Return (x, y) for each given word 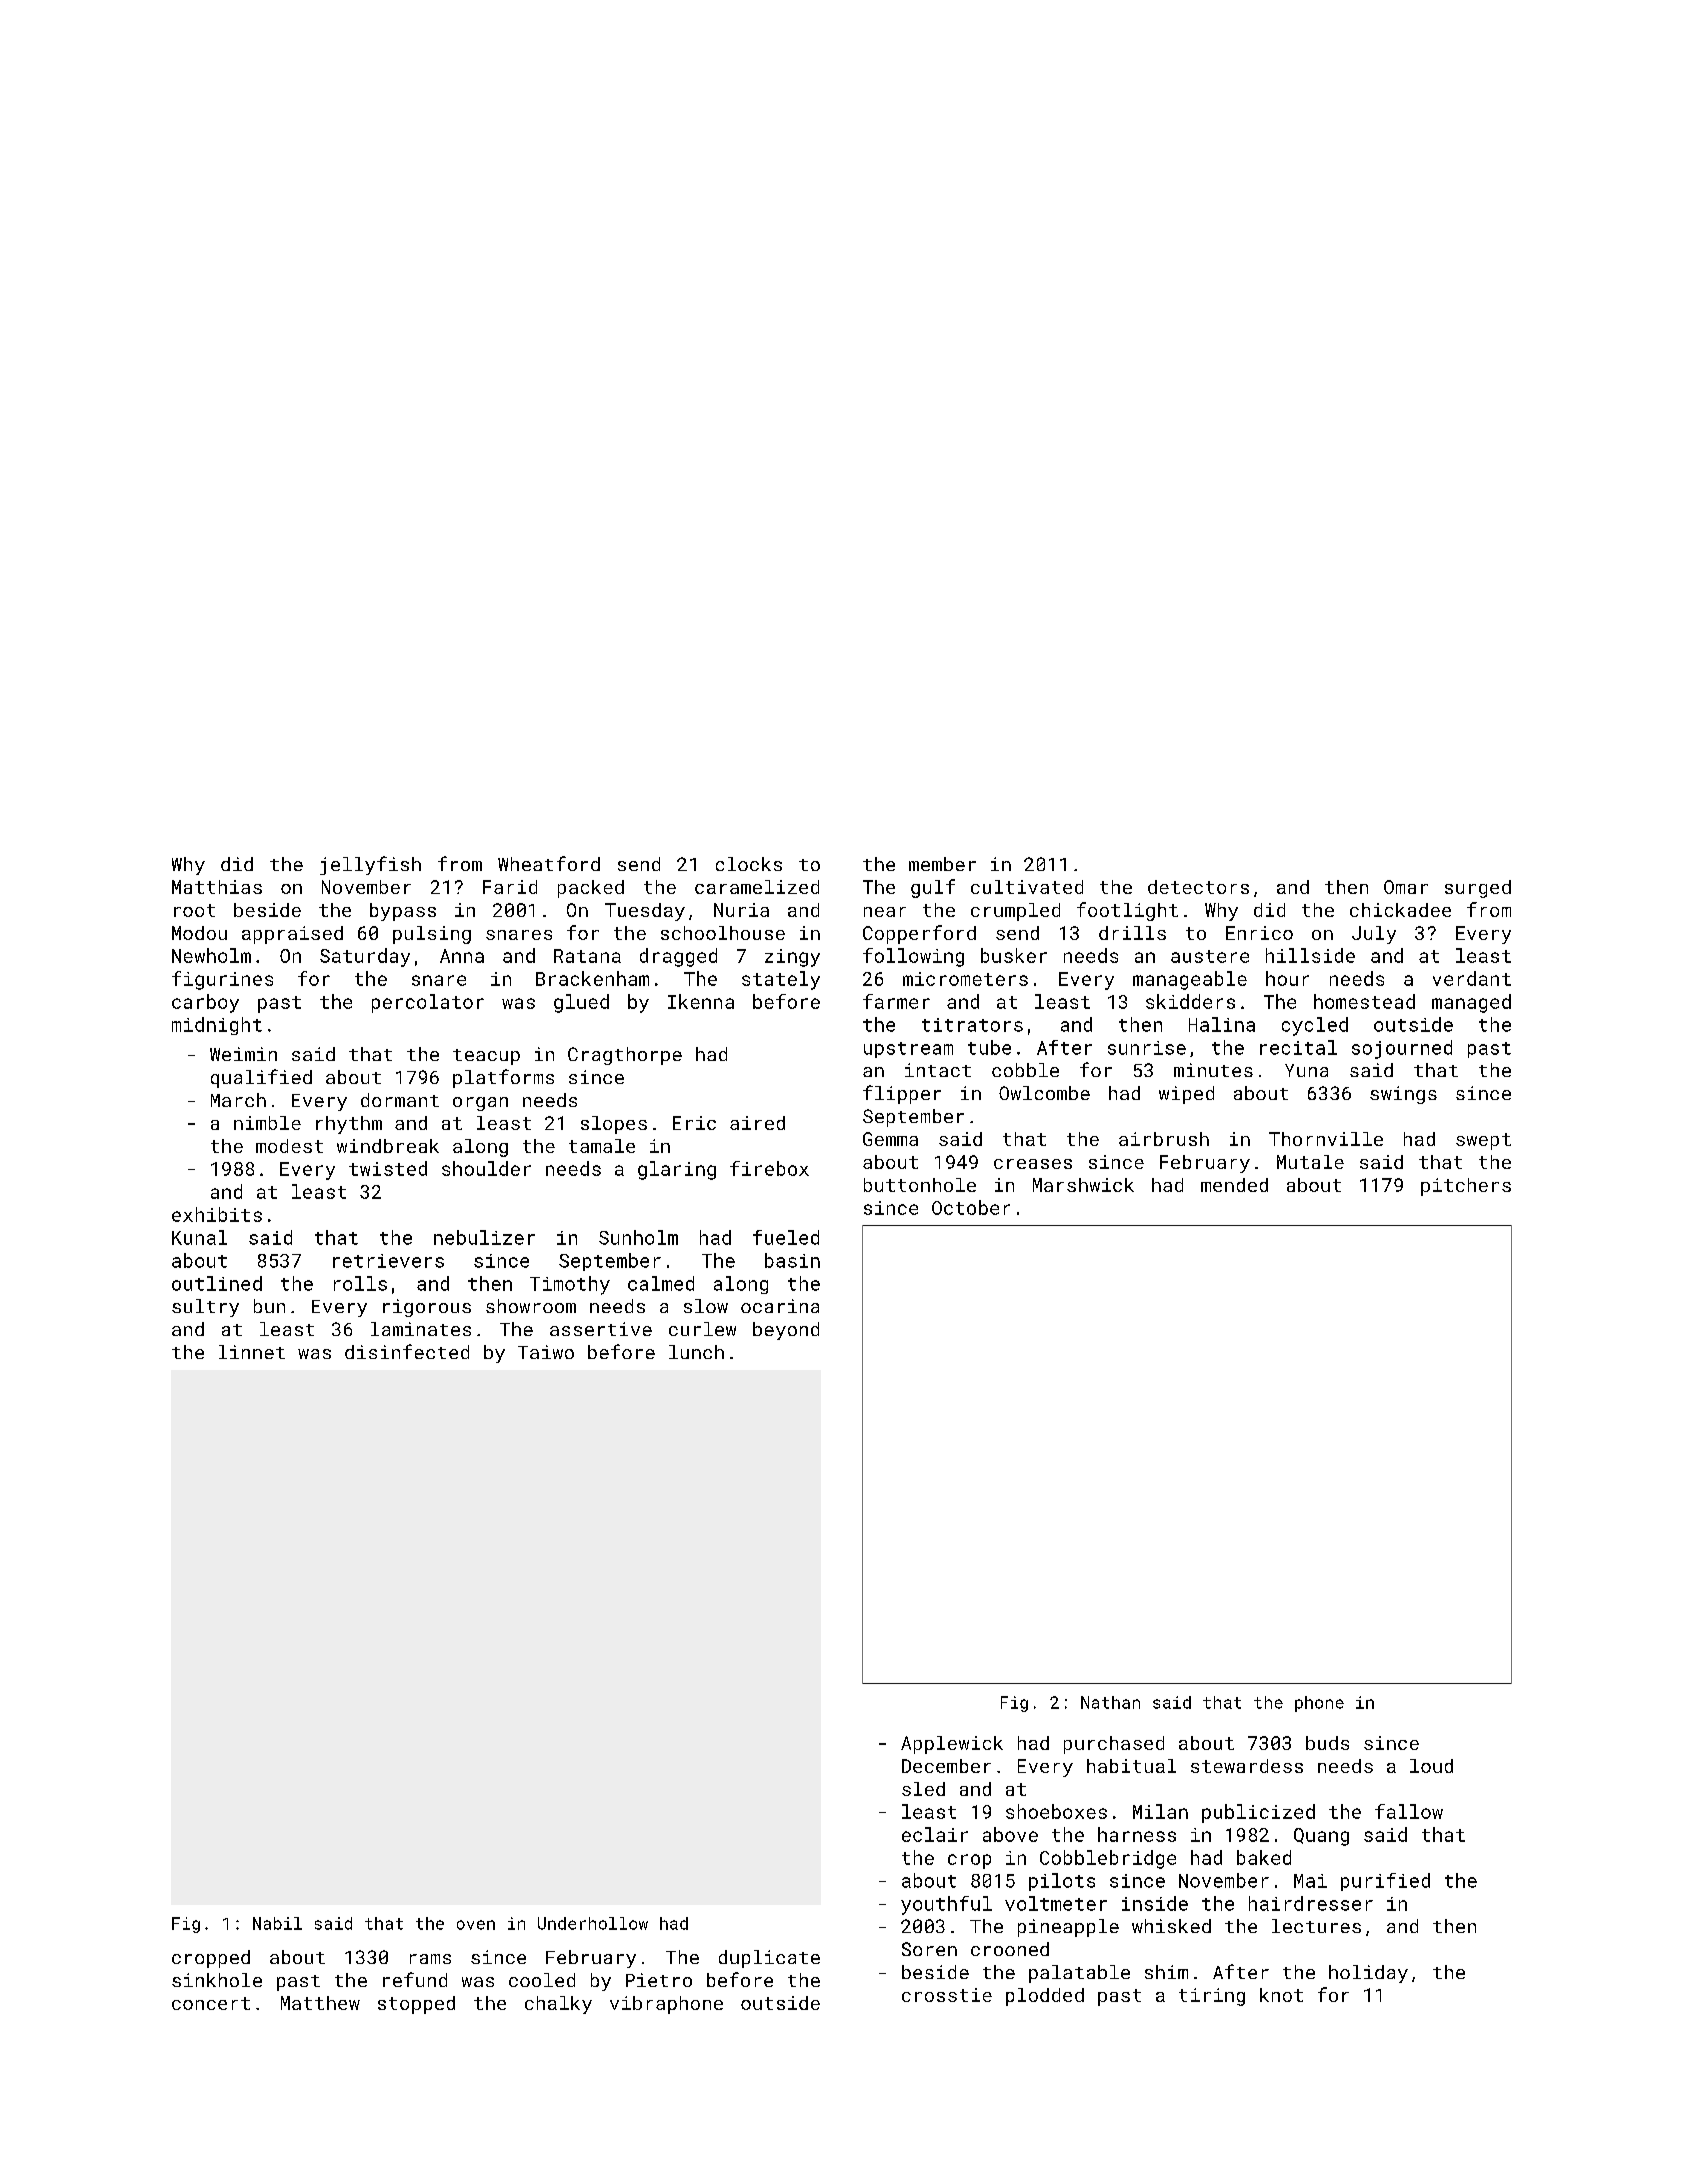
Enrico (1259, 933)
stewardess (1247, 1766)
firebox (769, 1168)
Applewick (952, 1745)
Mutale (1310, 1162)
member (942, 864)
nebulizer (484, 1237)
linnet (252, 1352)
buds (1327, 1743)
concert (211, 2003)
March (238, 1100)
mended (1234, 1185)
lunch (696, 1352)
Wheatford (549, 863)
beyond (786, 1331)
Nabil (277, 1923)
